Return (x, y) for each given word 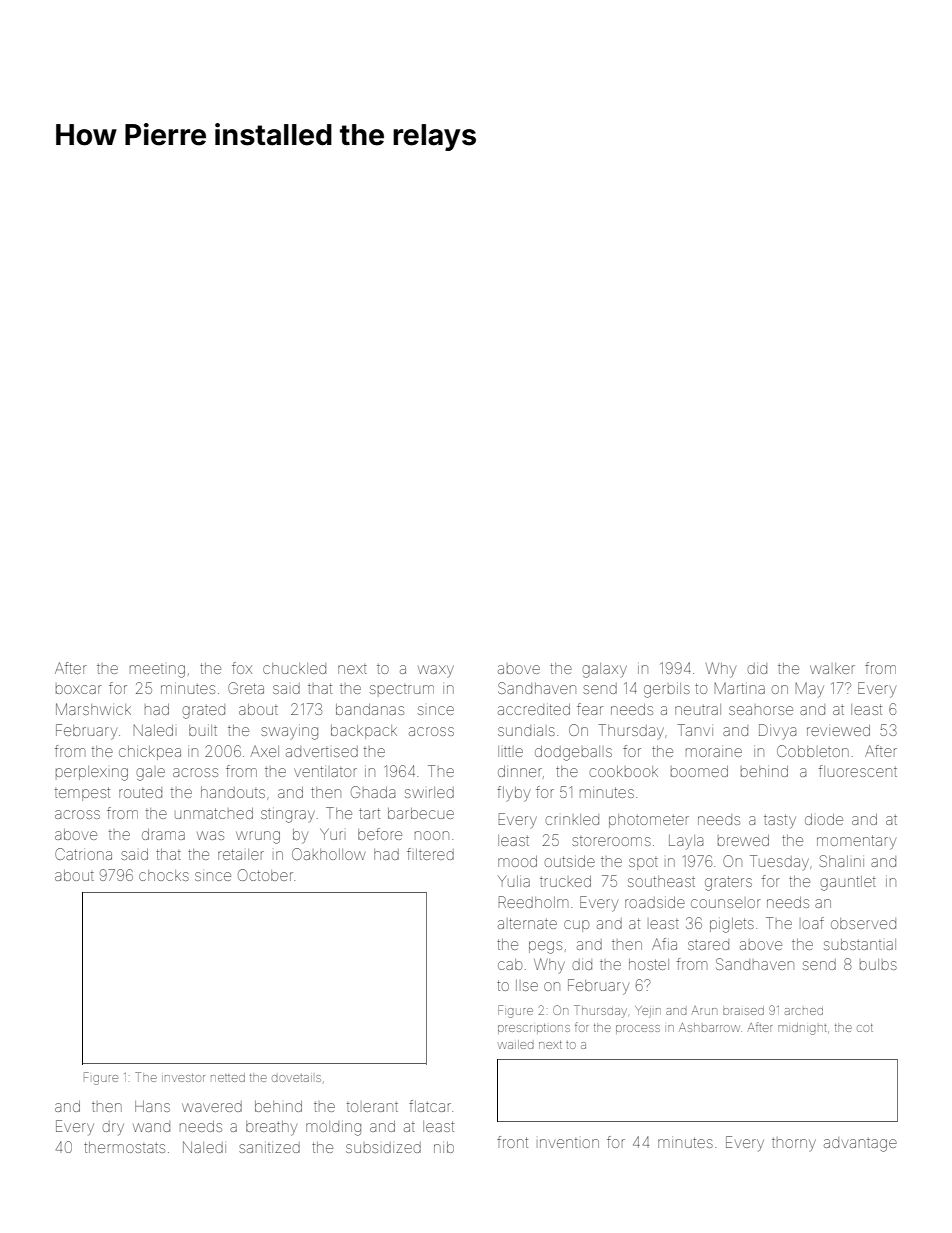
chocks (164, 875)
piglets (732, 925)
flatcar (430, 1106)
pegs (545, 947)
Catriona (83, 854)
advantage (860, 1144)
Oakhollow (328, 854)
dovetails (296, 1078)
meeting (157, 671)
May (810, 690)
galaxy (604, 670)
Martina (740, 688)
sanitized (269, 1147)
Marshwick (93, 709)
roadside (655, 902)
